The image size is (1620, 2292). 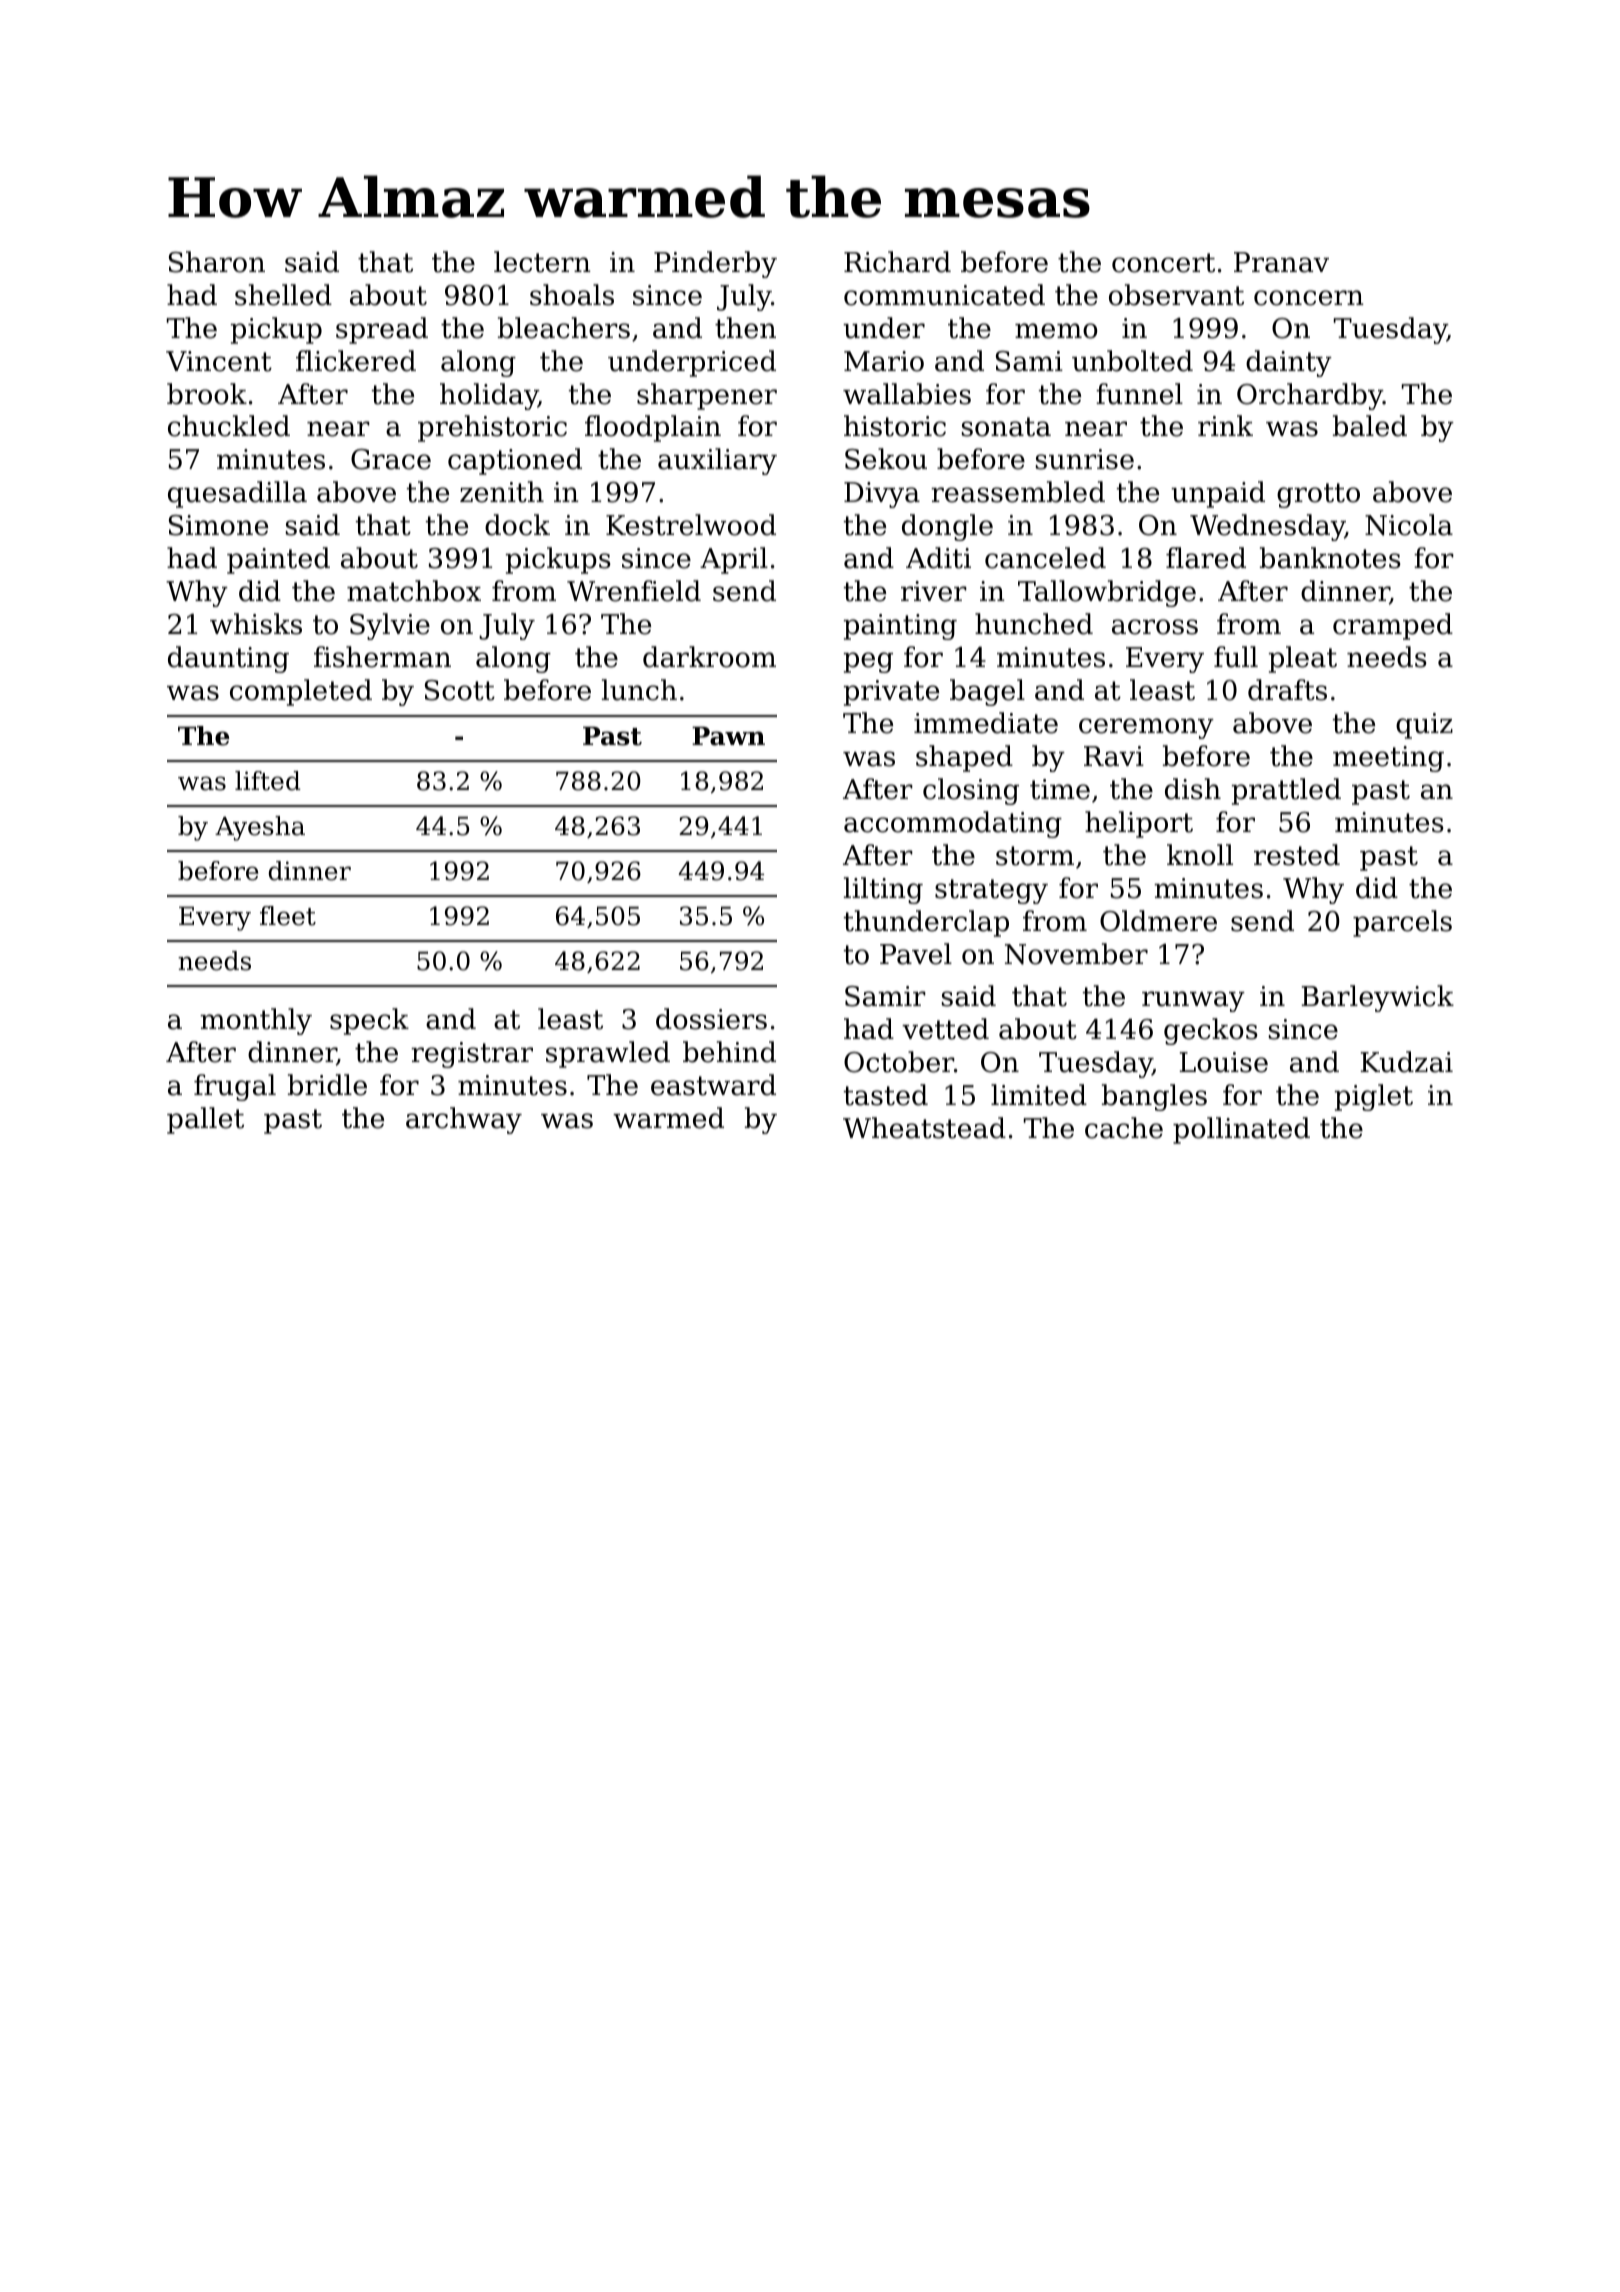 What do you see at coordinates (288, 916) in the screenshot?
I see `fleet` at bounding box center [288, 916].
